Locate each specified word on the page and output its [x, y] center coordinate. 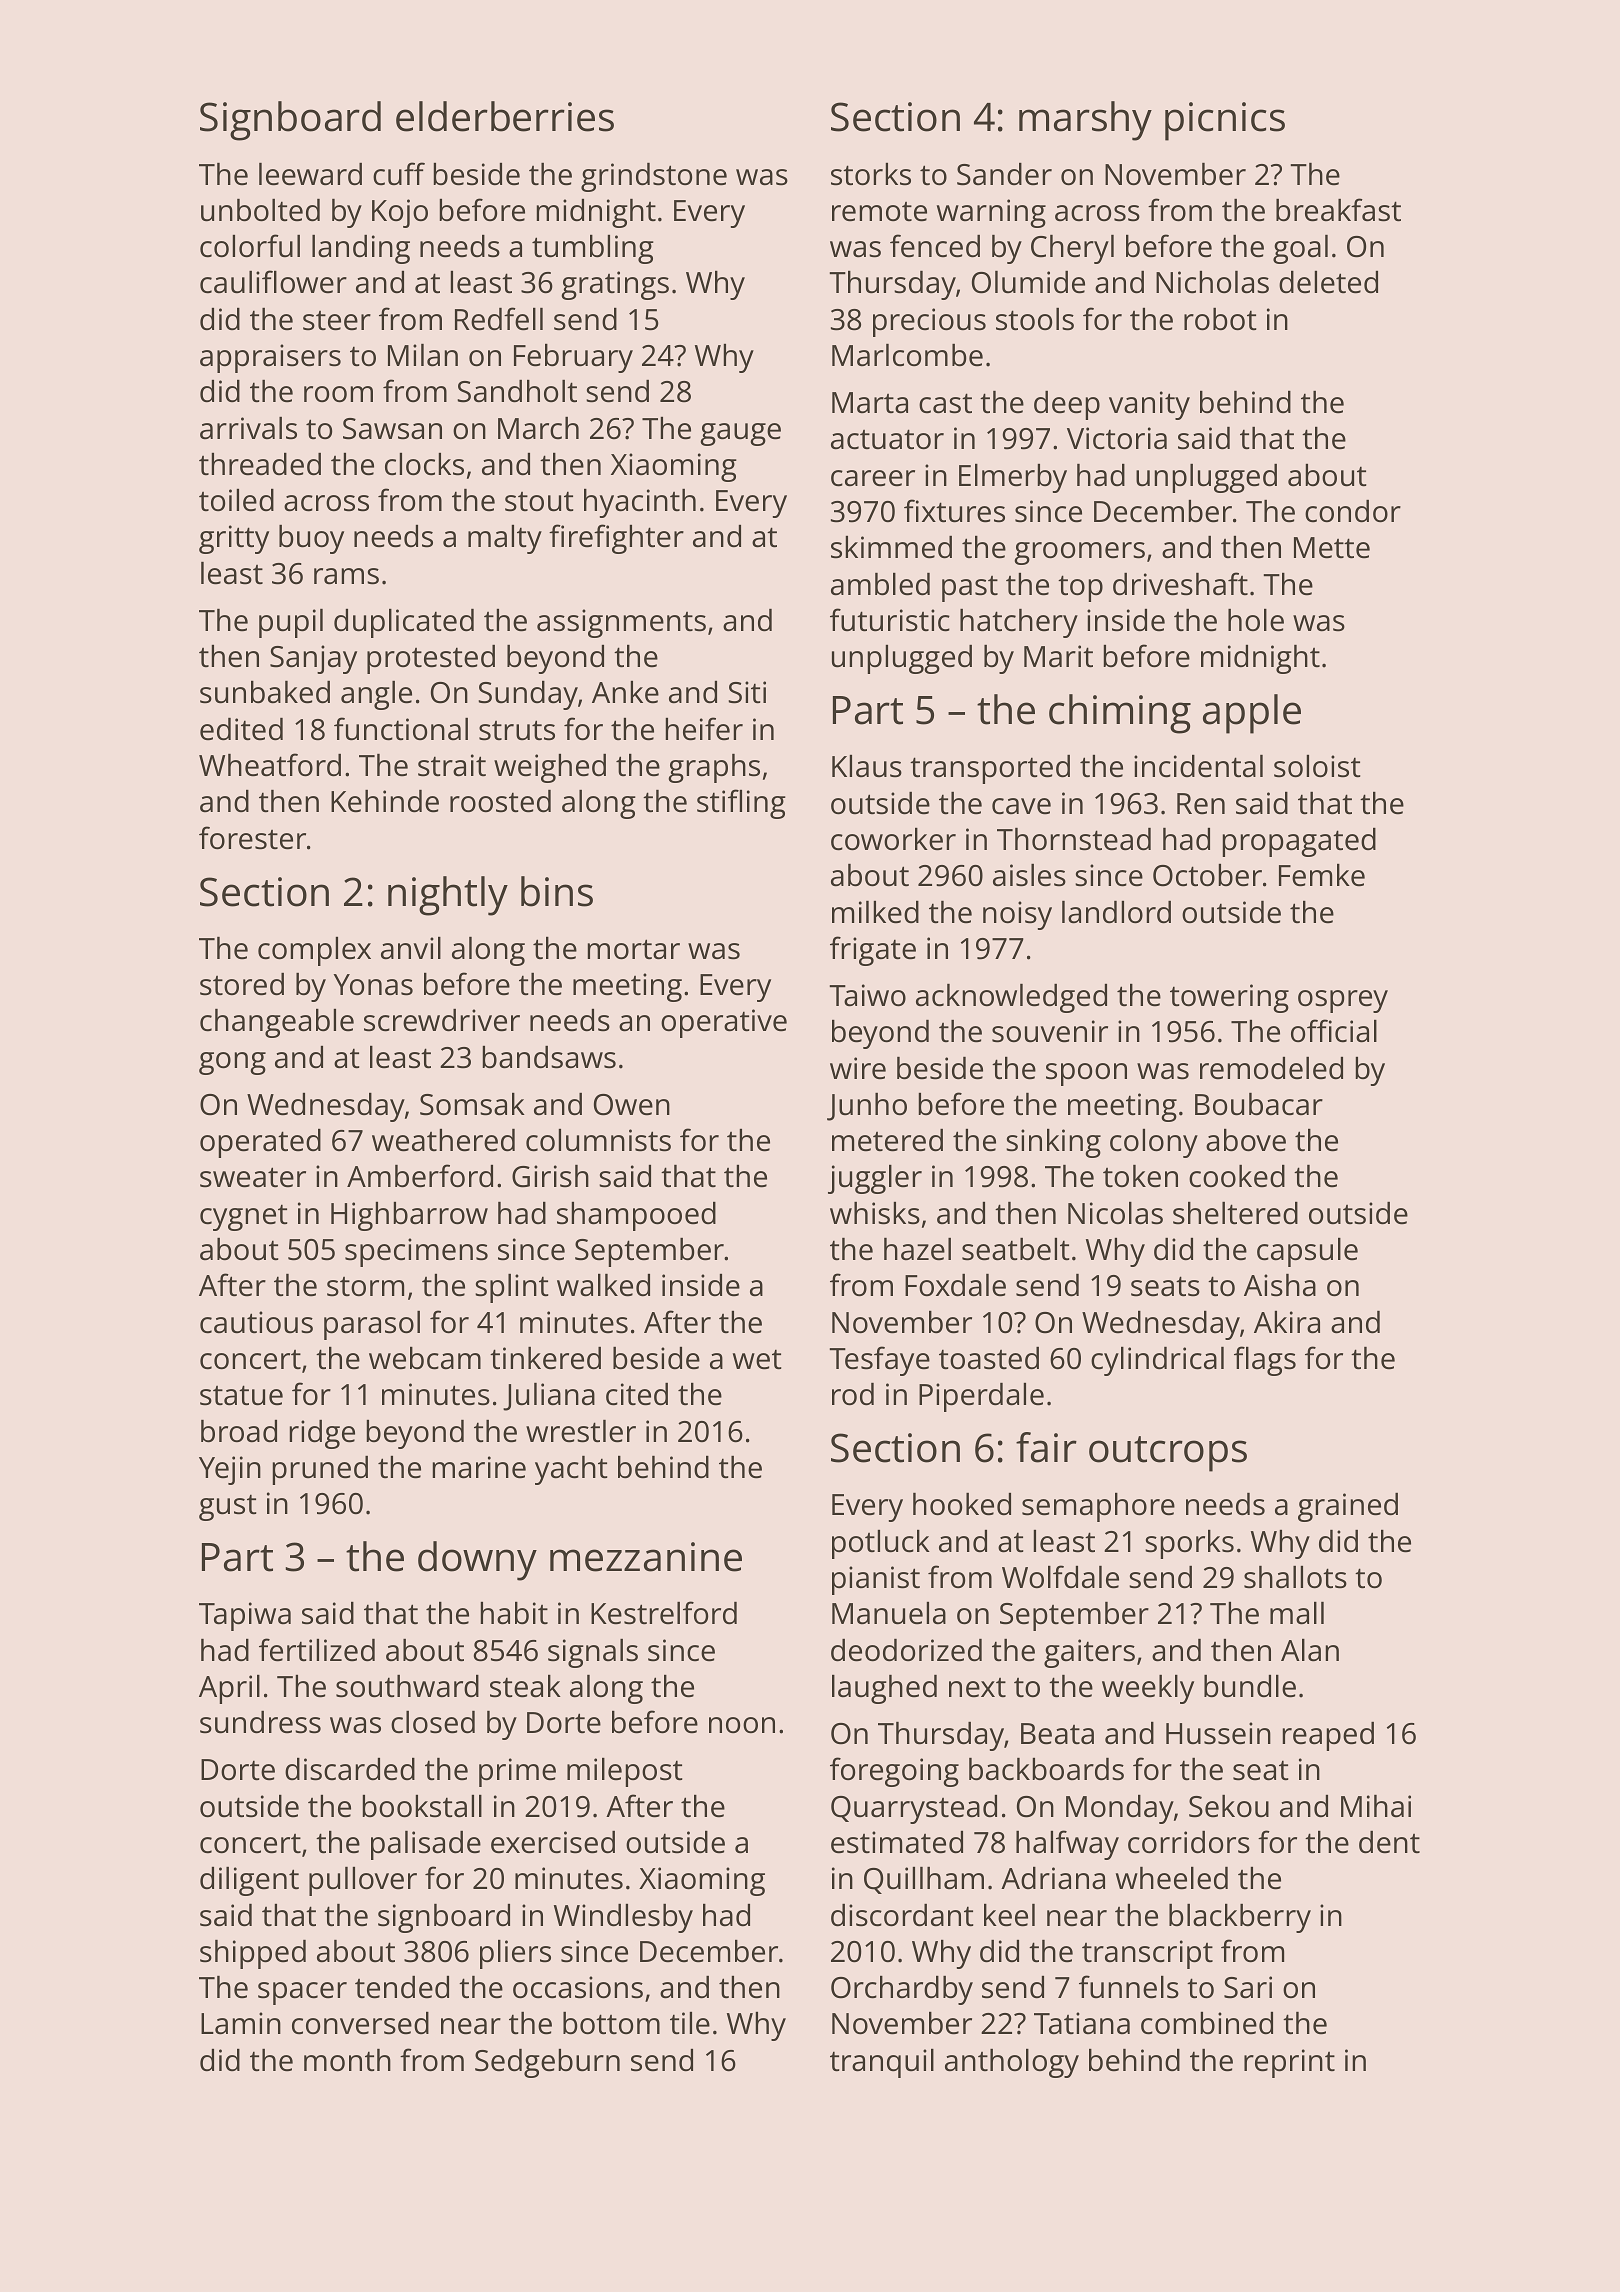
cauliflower [273, 282]
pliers [515, 1954]
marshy [1085, 121]
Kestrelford [664, 1613]
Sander [1004, 174]
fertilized [317, 1650]
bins [557, 891]
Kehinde [385, 801]
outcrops [1168, 1454]
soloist [1317, 766]
